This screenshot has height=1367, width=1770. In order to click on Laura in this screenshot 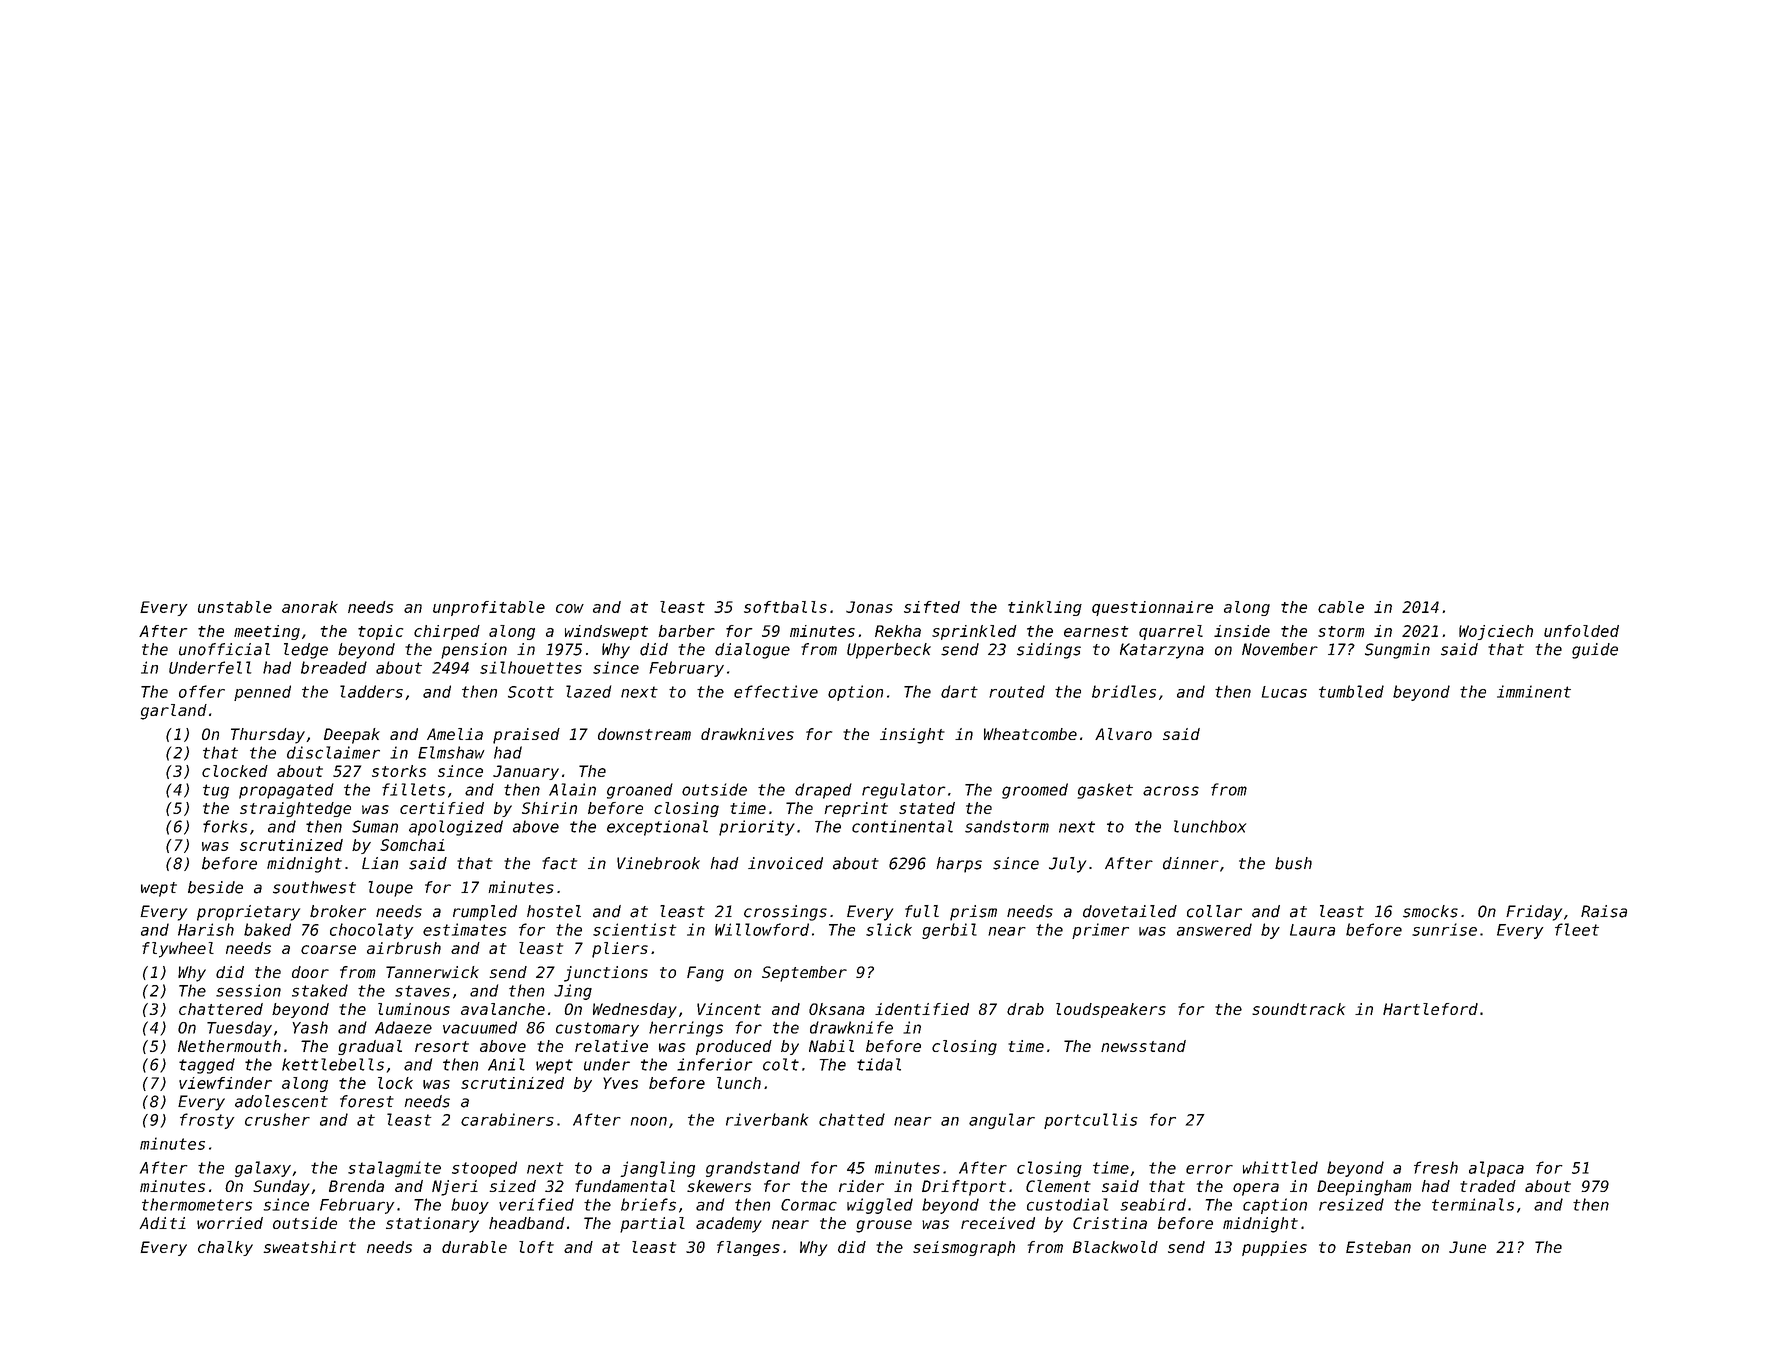, I will do `click(1312, 930)`.
